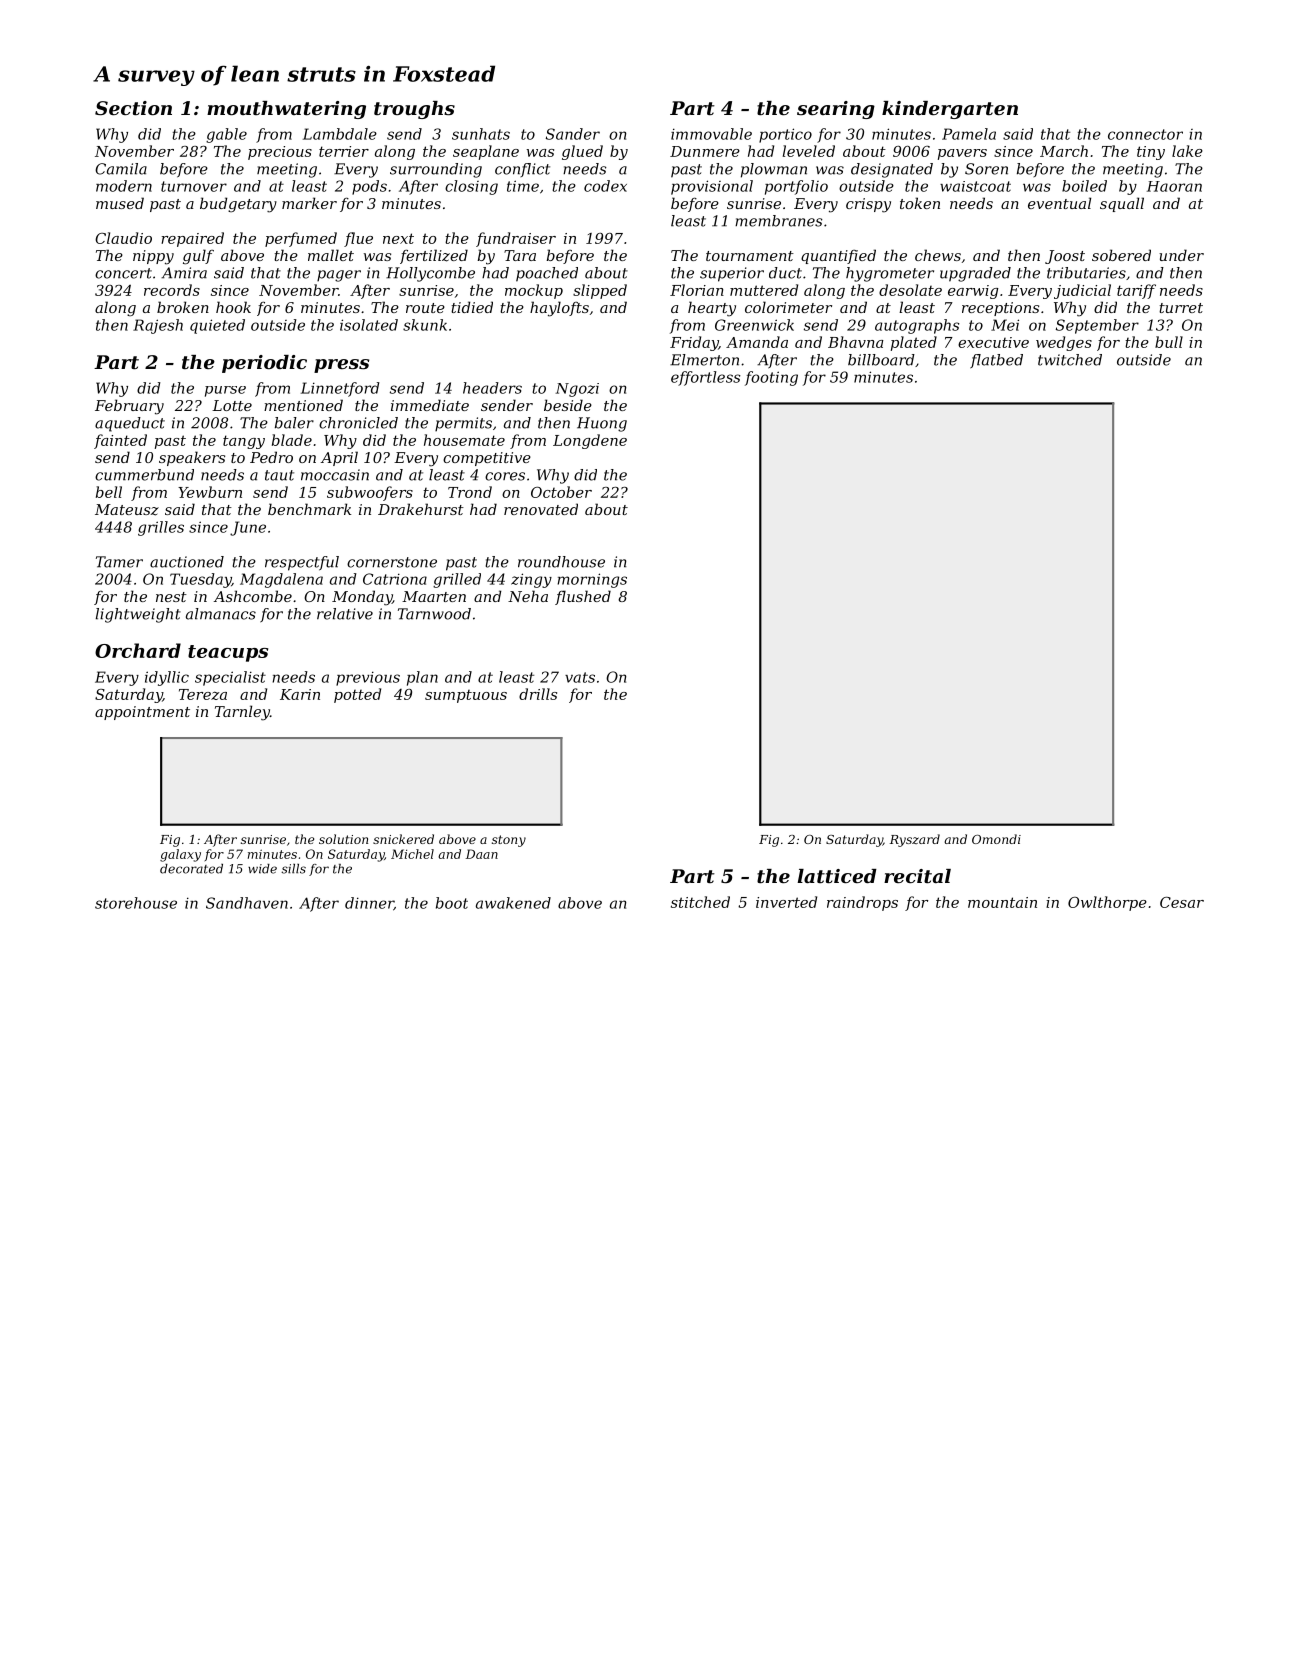 The height and width of the screenshot is (1679, 1298). Describe the element at coordinates (1070, 360) in the screenshot. I see `twitched` at that location.
